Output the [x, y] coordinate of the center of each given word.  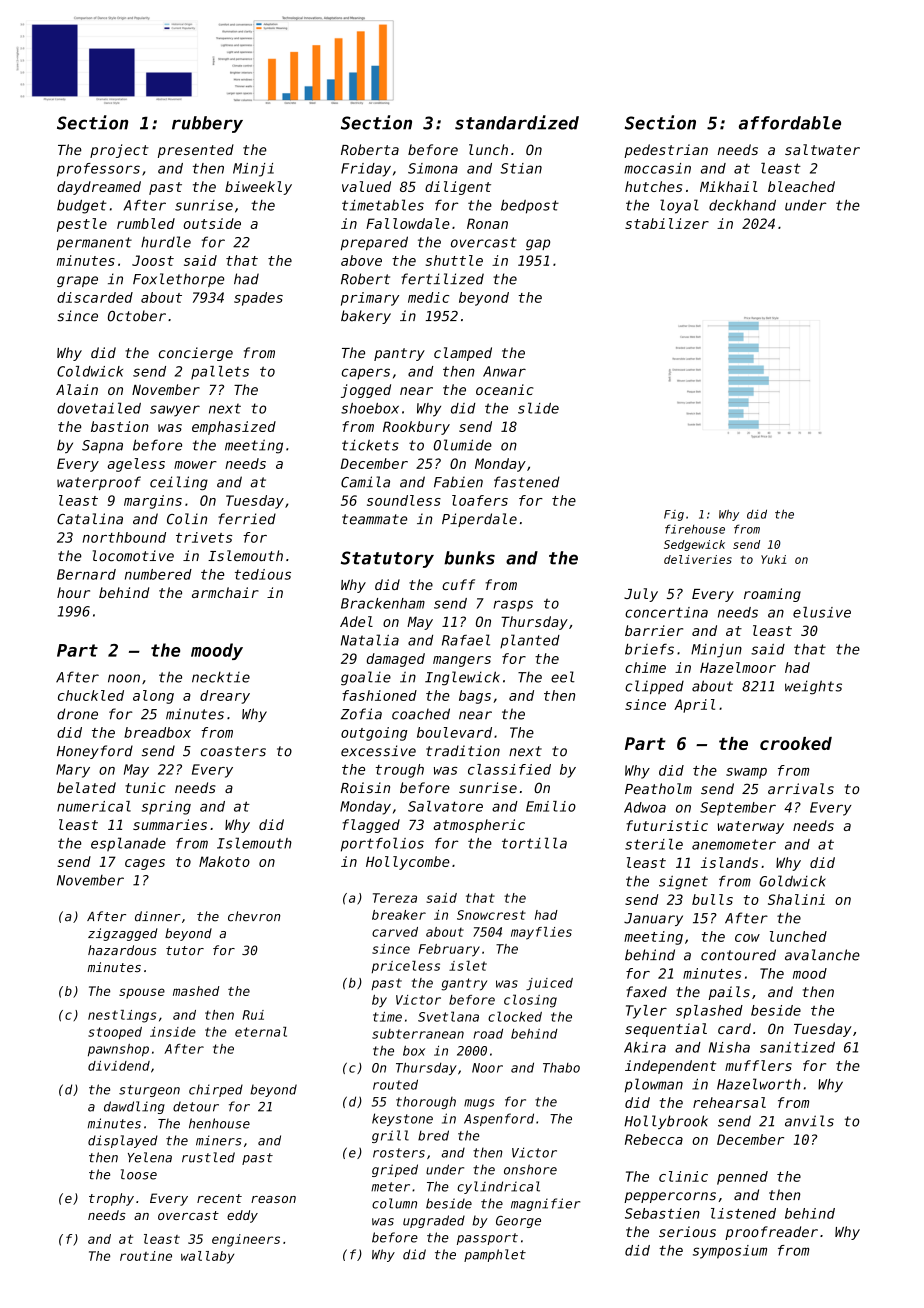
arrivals [801, 789]
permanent [94, 243]
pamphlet [495, 1255]
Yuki [774, 559]
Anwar [504, 371]
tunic [145, 787]
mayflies [541, 933]
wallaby [207, 1257]
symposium [730, 1252]
